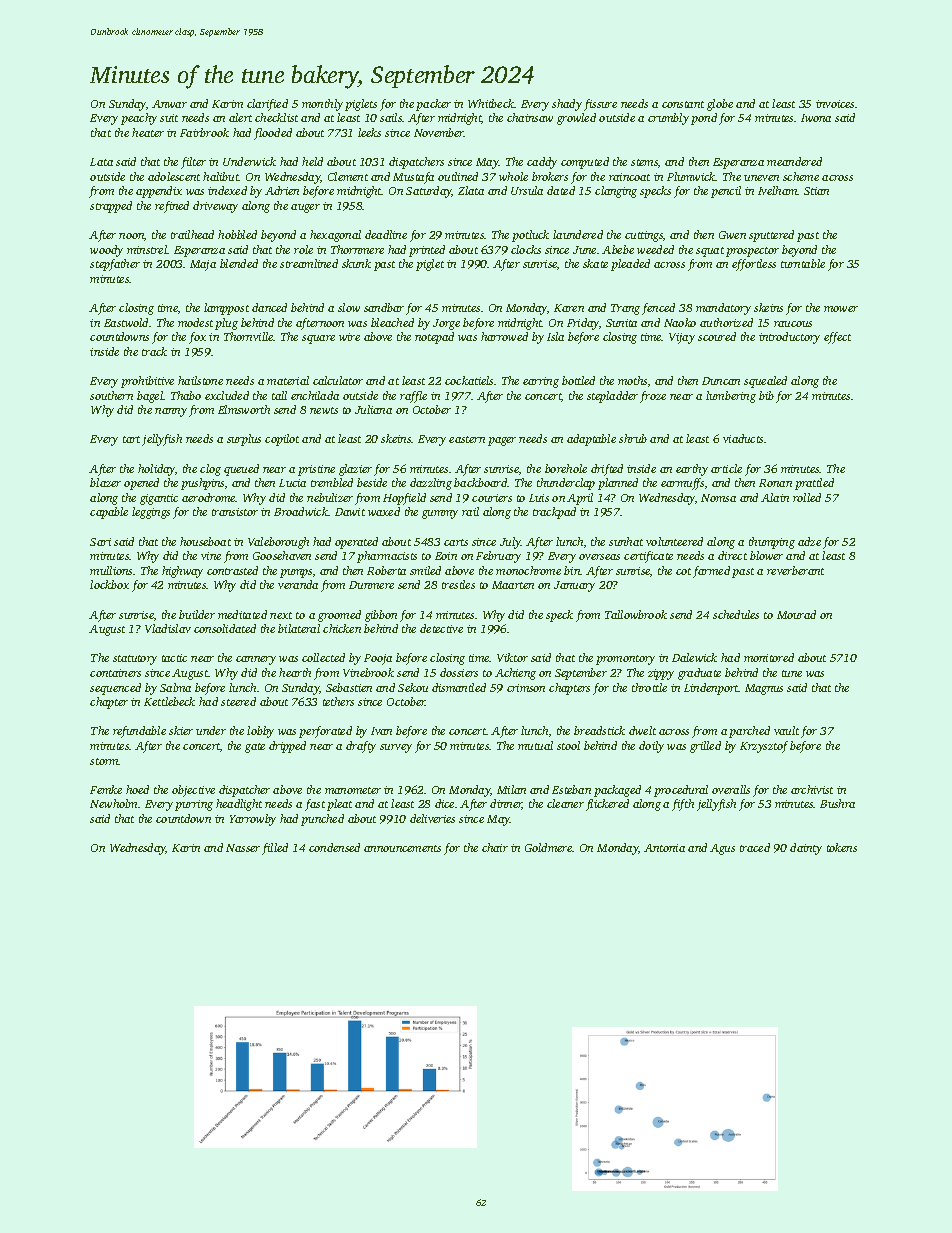  What do you see at coordinates (226, 324) in the image?
I see `plug` at bounding box center [226, 324].
